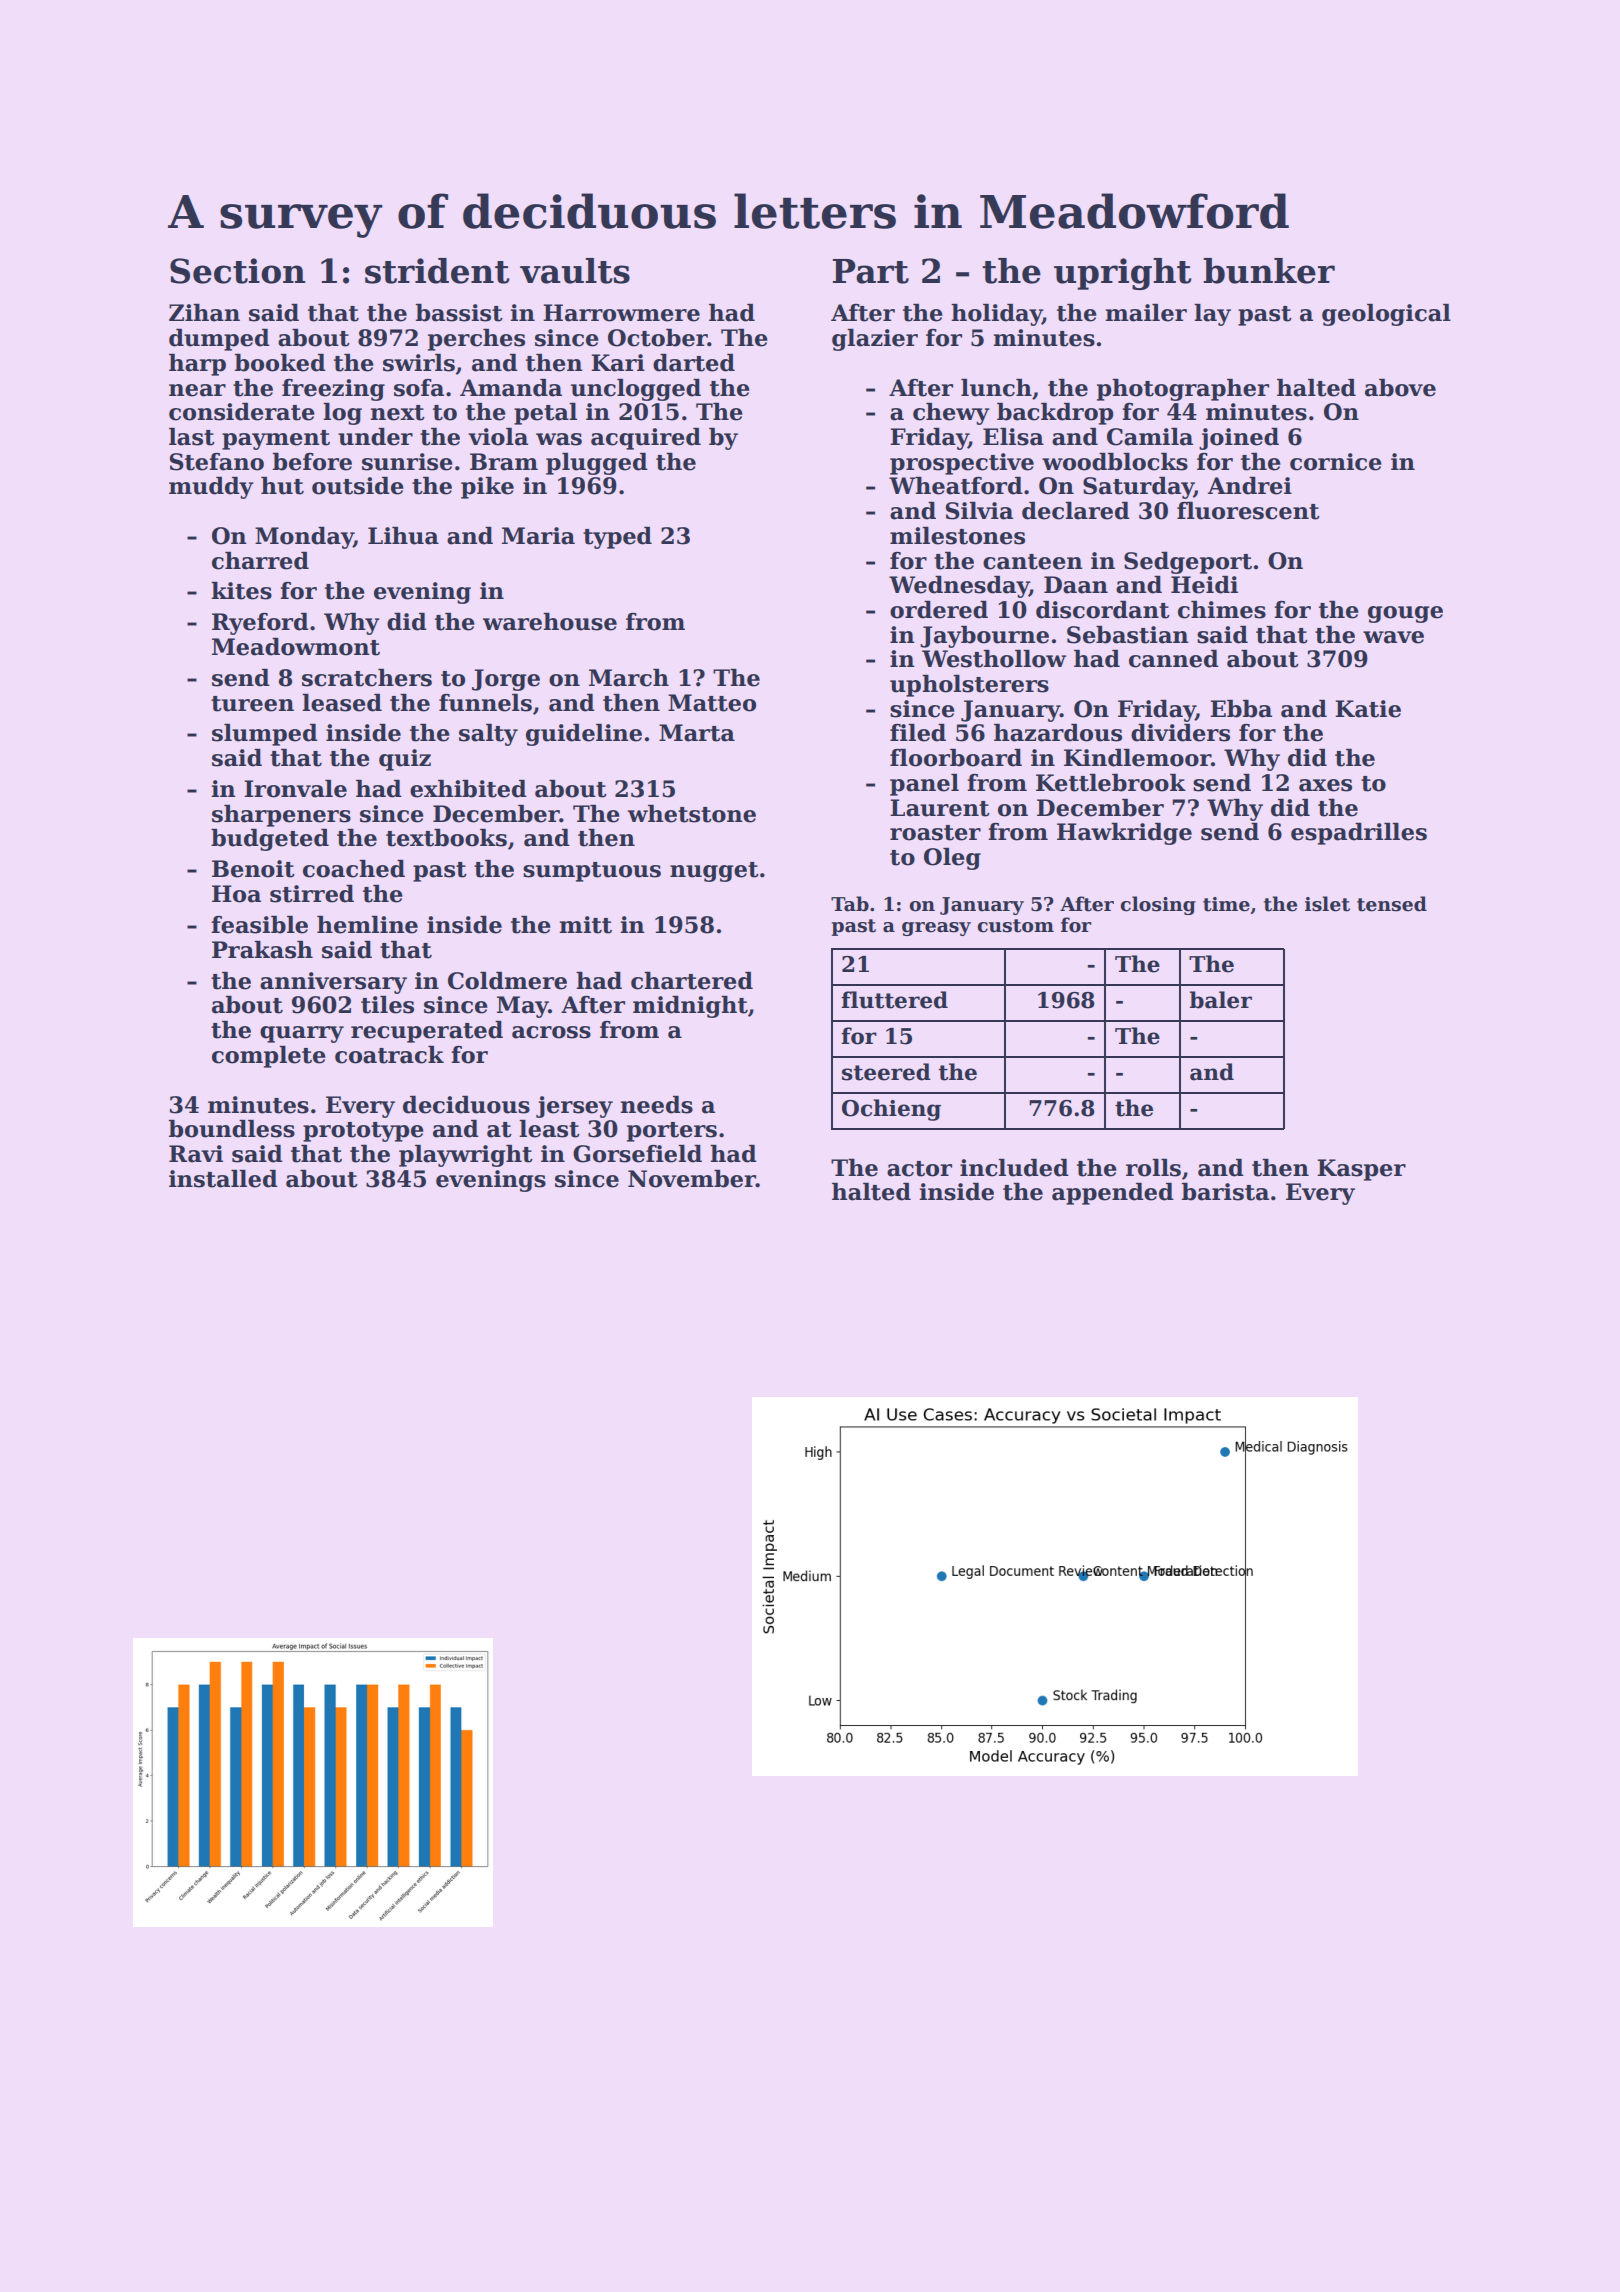  I want to click on tureen, so click(252, 704).
